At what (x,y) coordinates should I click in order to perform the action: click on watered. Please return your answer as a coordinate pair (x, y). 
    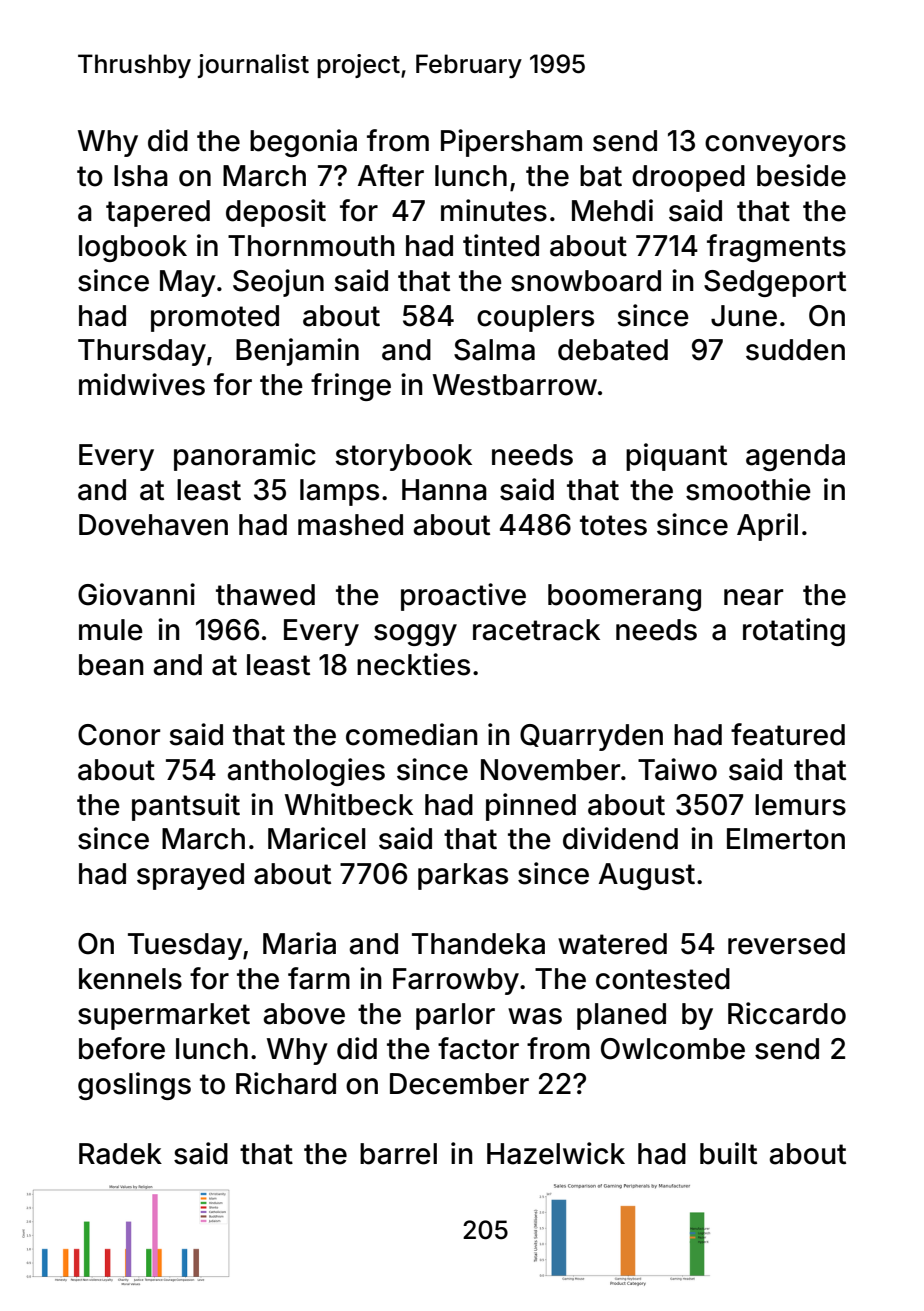
    Looking at the image, I should click on (612, 944).
